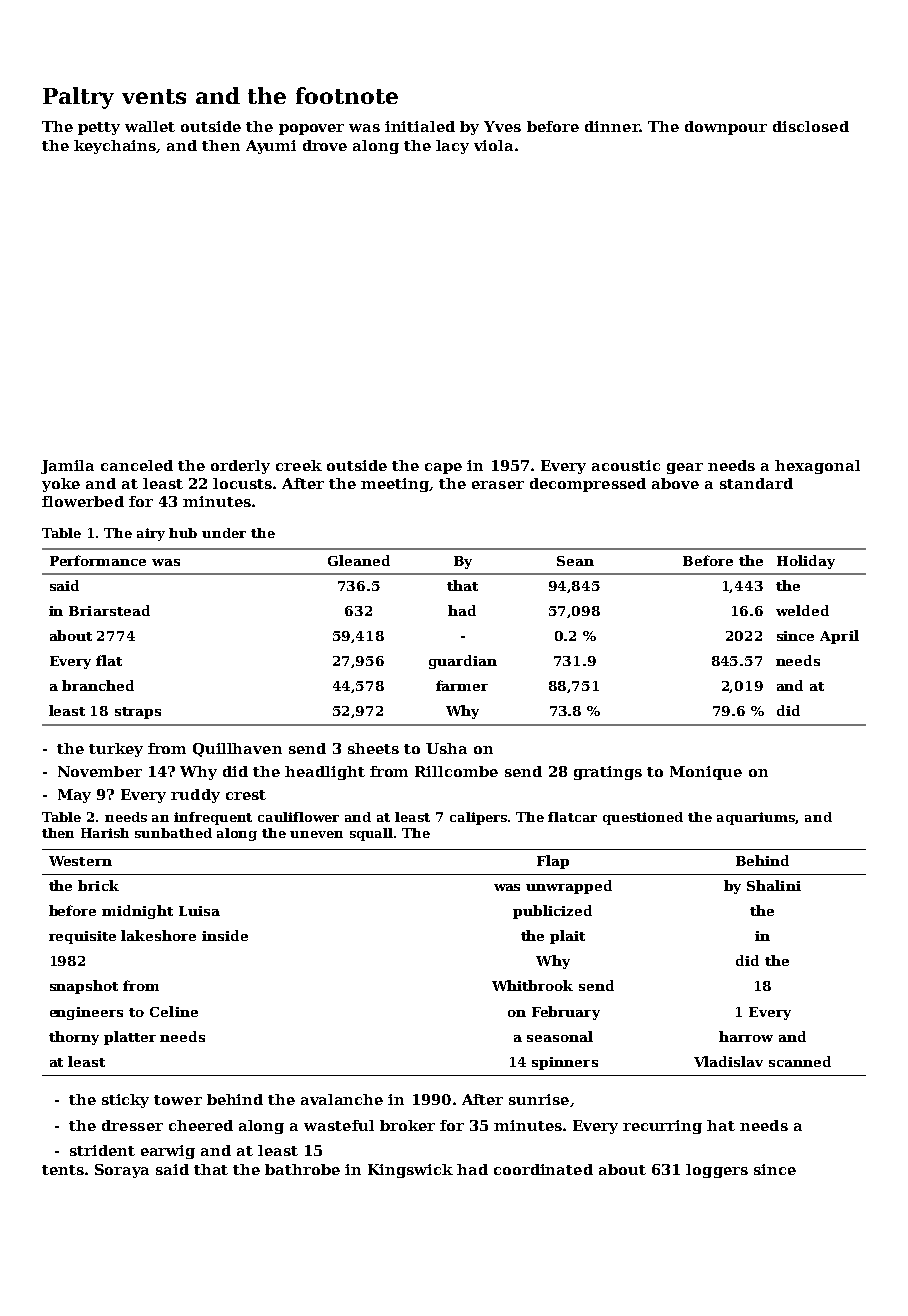 Image resolution: width=908 pixels, height=1316 pixels. Describe the element at coordinates (675, 483) in the screenshot. I see `above` at that location.
